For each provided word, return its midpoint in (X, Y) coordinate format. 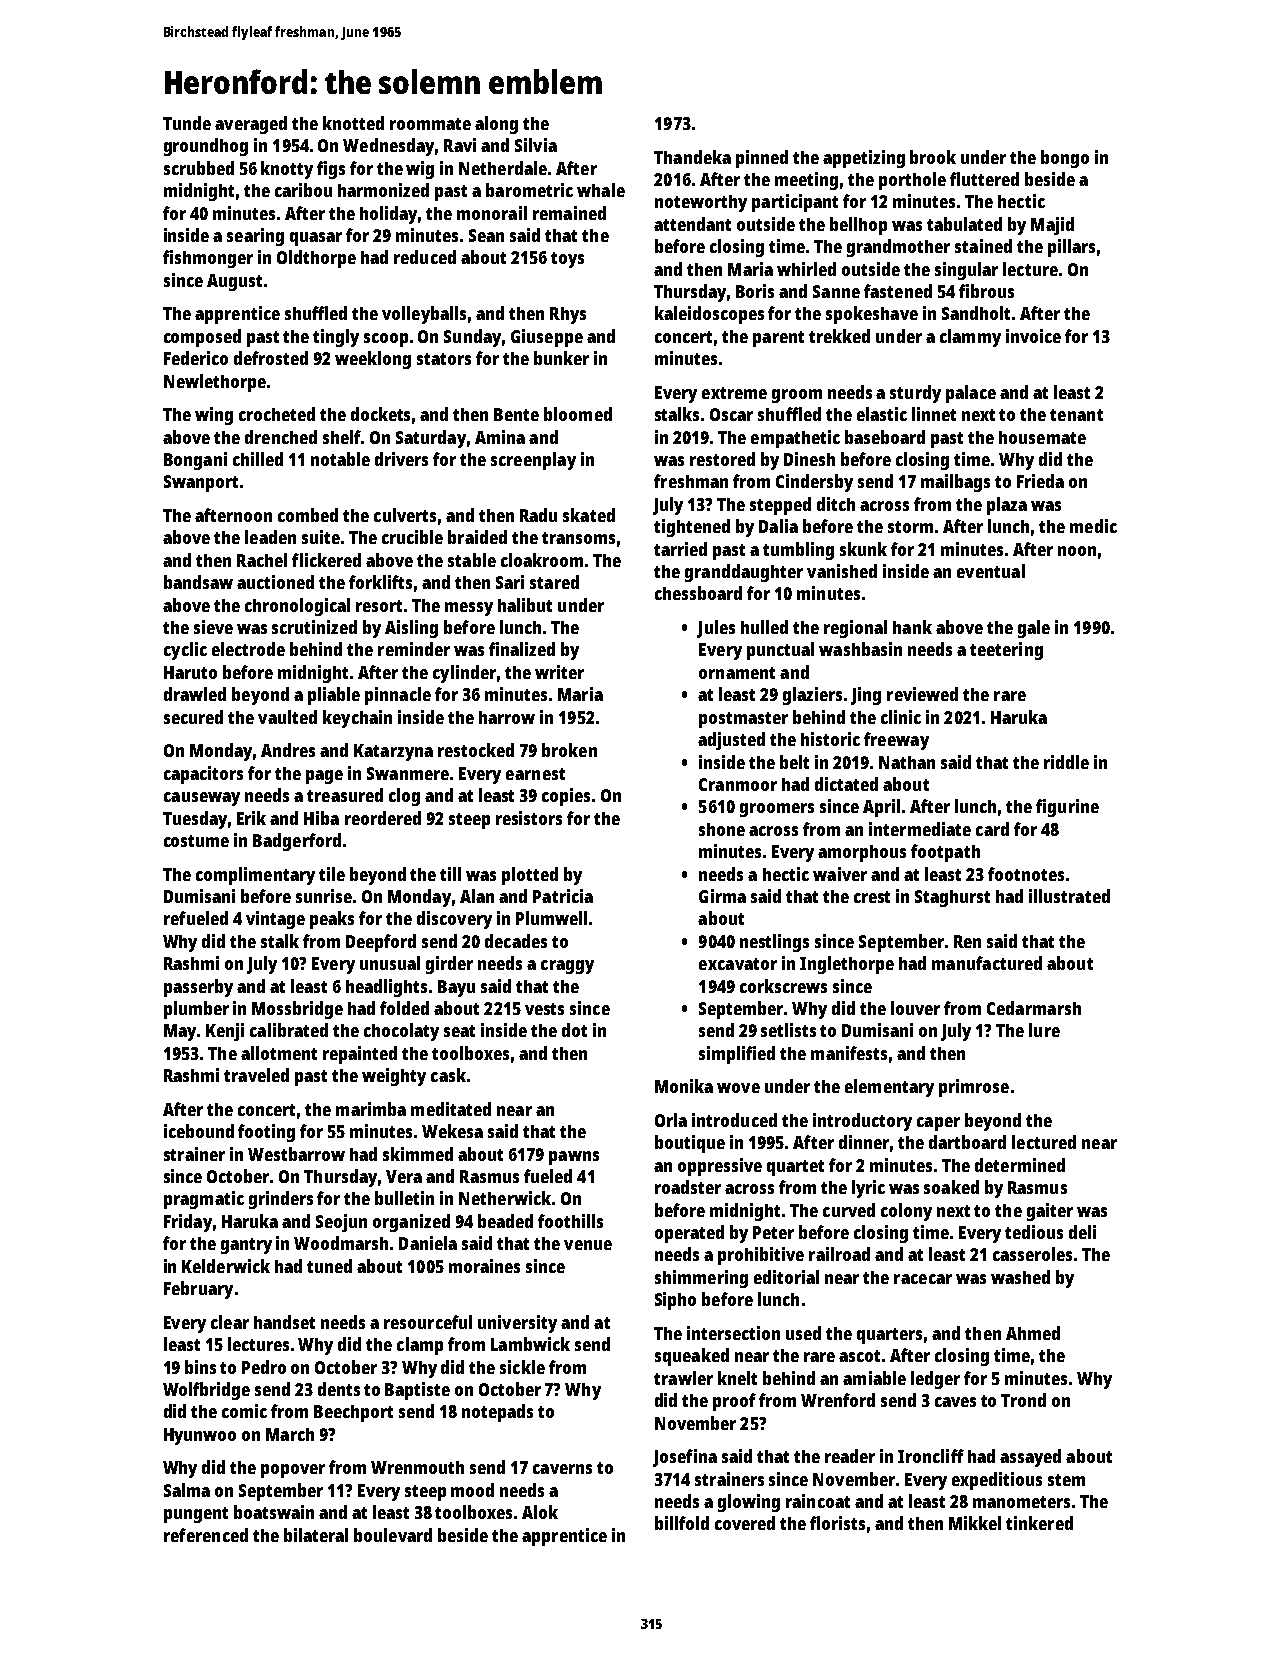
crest (872, 897)
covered (745, 1523)
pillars (1071, 248)
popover (293, 1471)
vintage (275, 920)
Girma (722, 896)
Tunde (187, 123)
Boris (755, 291)
